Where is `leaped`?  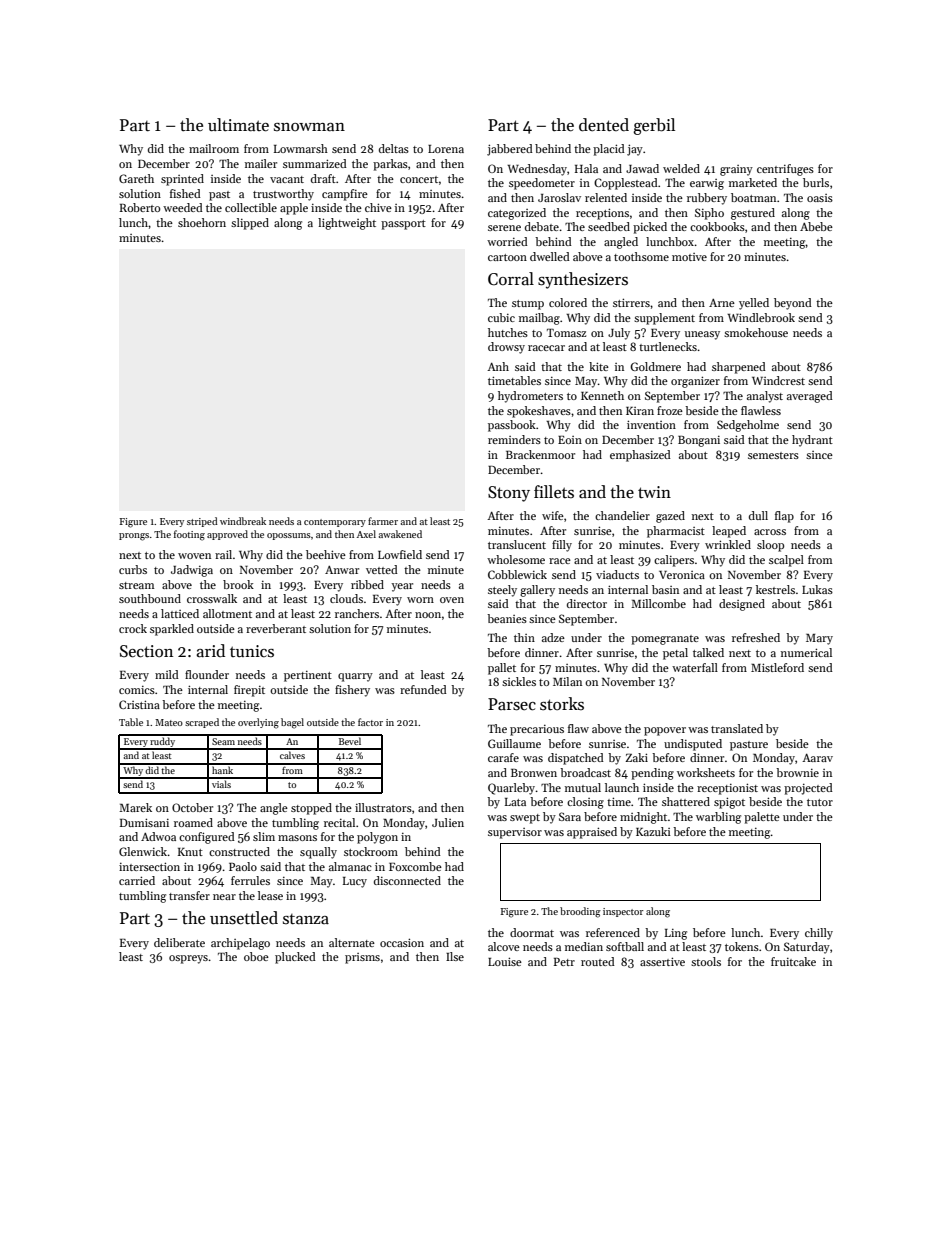
leaped is located at coordinates (729, 532).
